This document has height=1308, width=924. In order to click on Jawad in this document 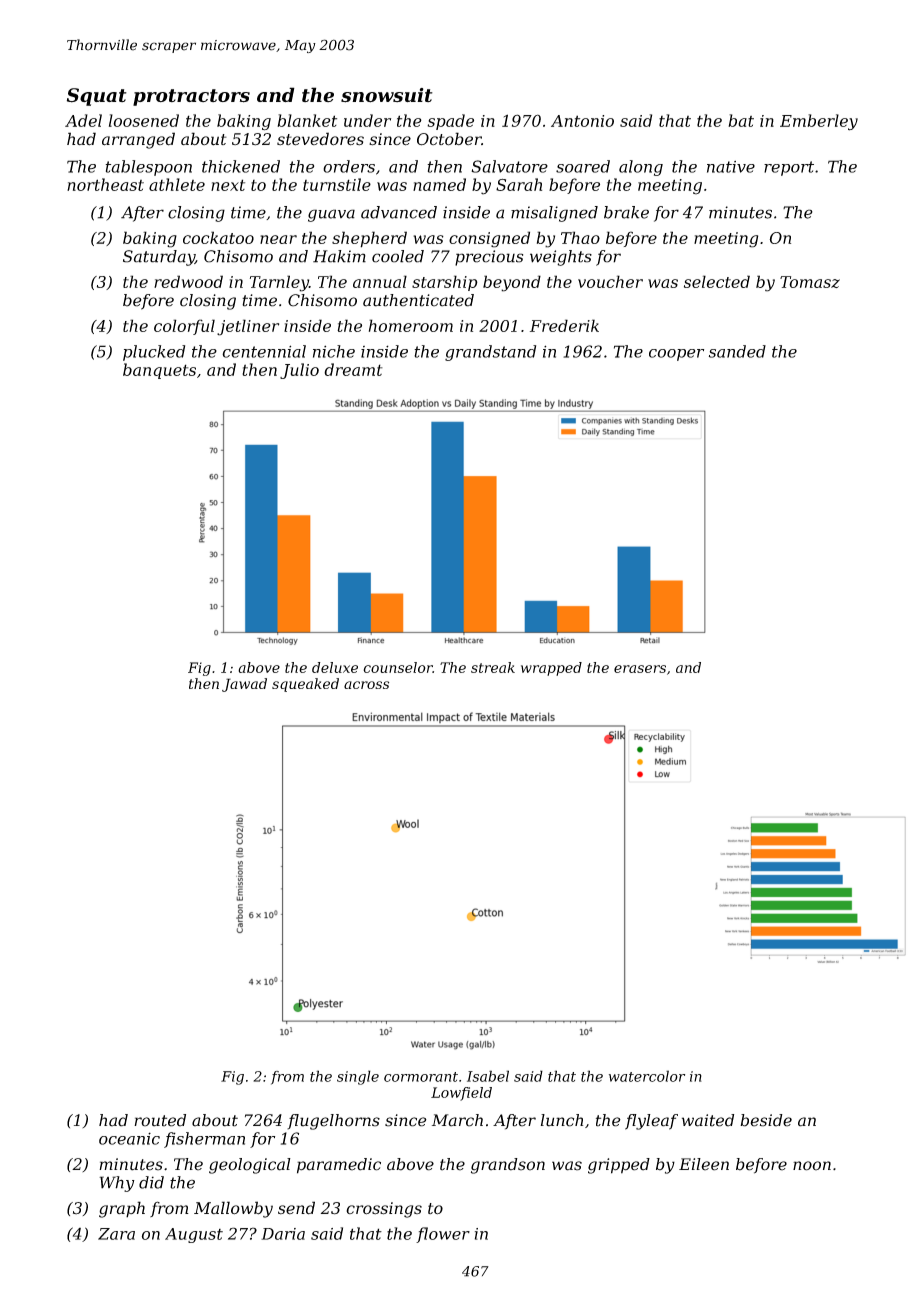, I will do `click(244, 685)`.
